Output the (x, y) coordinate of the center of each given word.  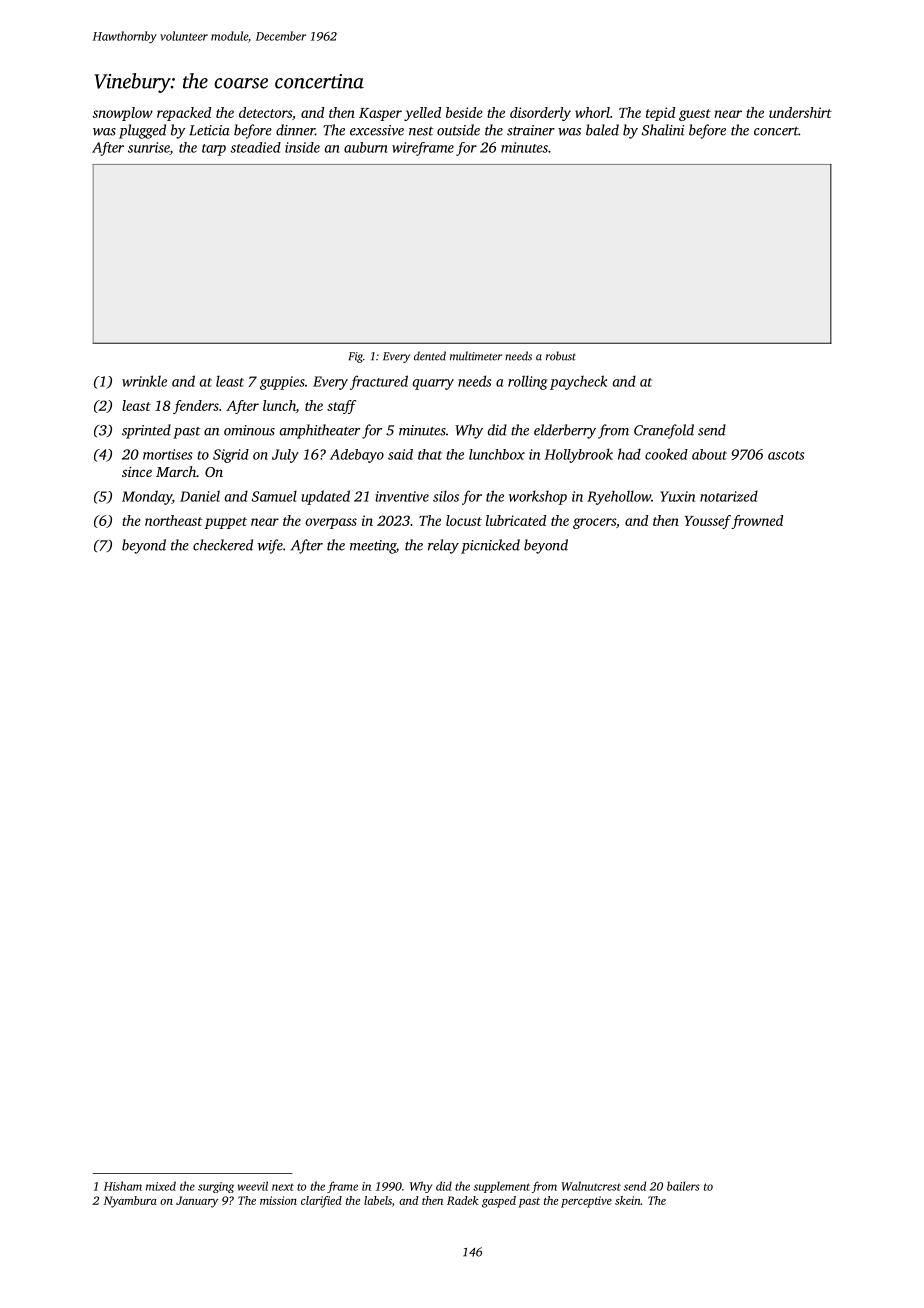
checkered (223, 545)
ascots (786, 455)
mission (278, 1200)
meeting (373, 547)
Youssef (708, 522)
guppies (282, 383)
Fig (355, 357)
